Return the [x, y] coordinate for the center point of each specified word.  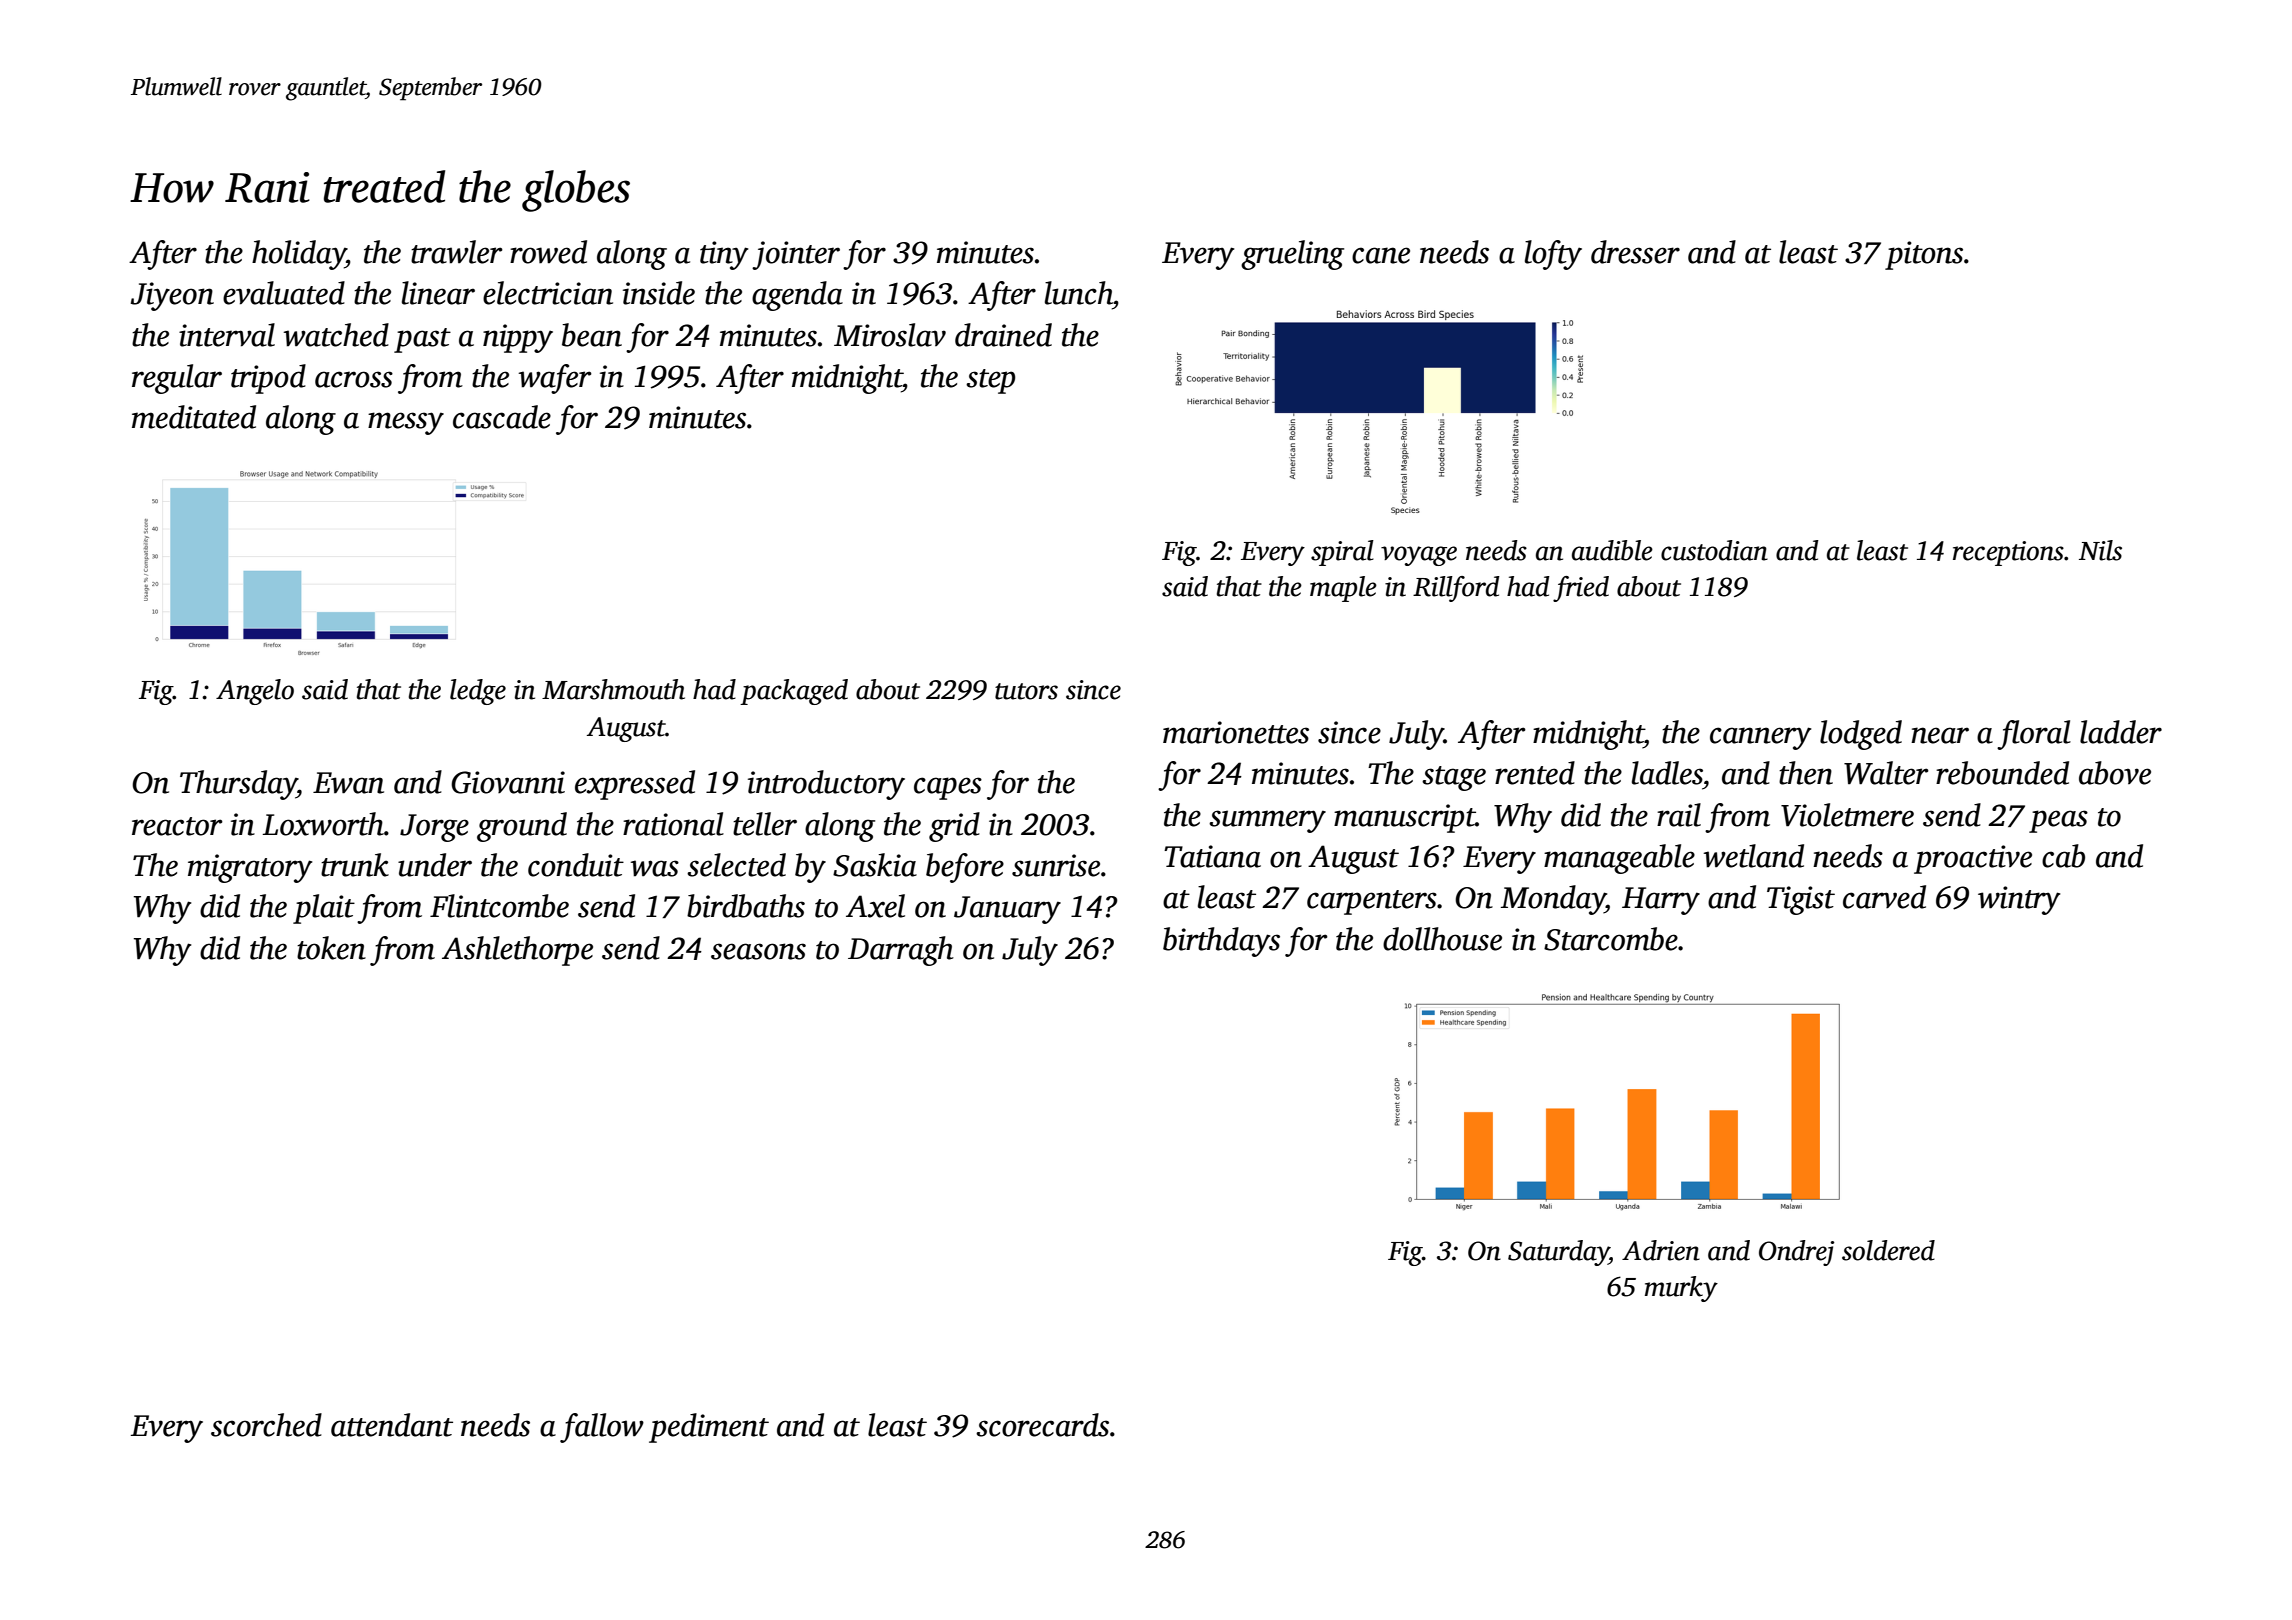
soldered [1888, 1250]
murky [1681, 1289]
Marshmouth [613, 689]
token [331, 948]
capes [948, 788]
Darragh [901, 951]
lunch [1079, 293]
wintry [2019, 900]
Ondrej [1796, 1253]
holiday [299, 255]
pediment [709, 1428]
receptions [2008, 553]
